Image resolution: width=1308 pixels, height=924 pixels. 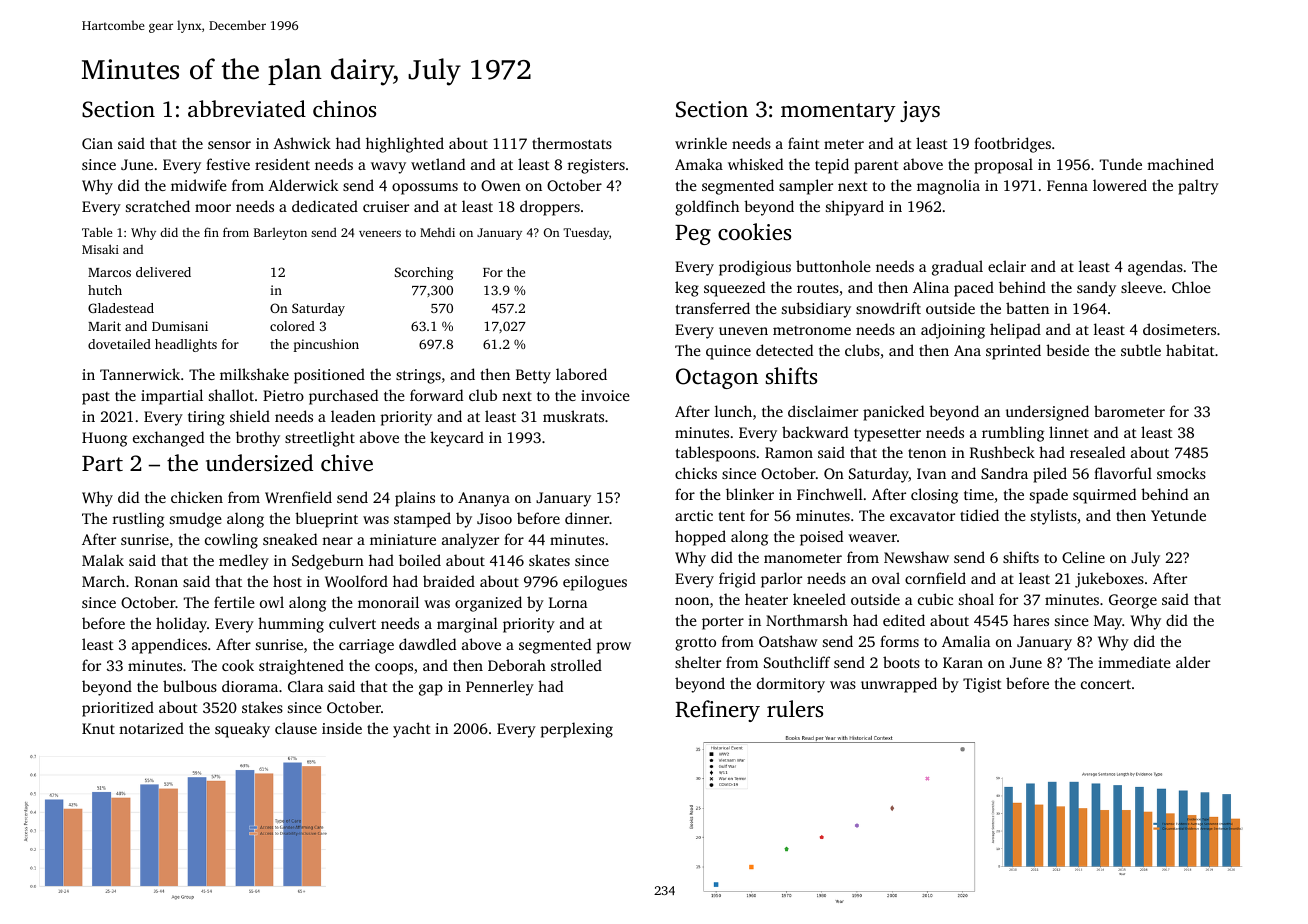 I want to click on concert, so click(x=1106, y=684).
